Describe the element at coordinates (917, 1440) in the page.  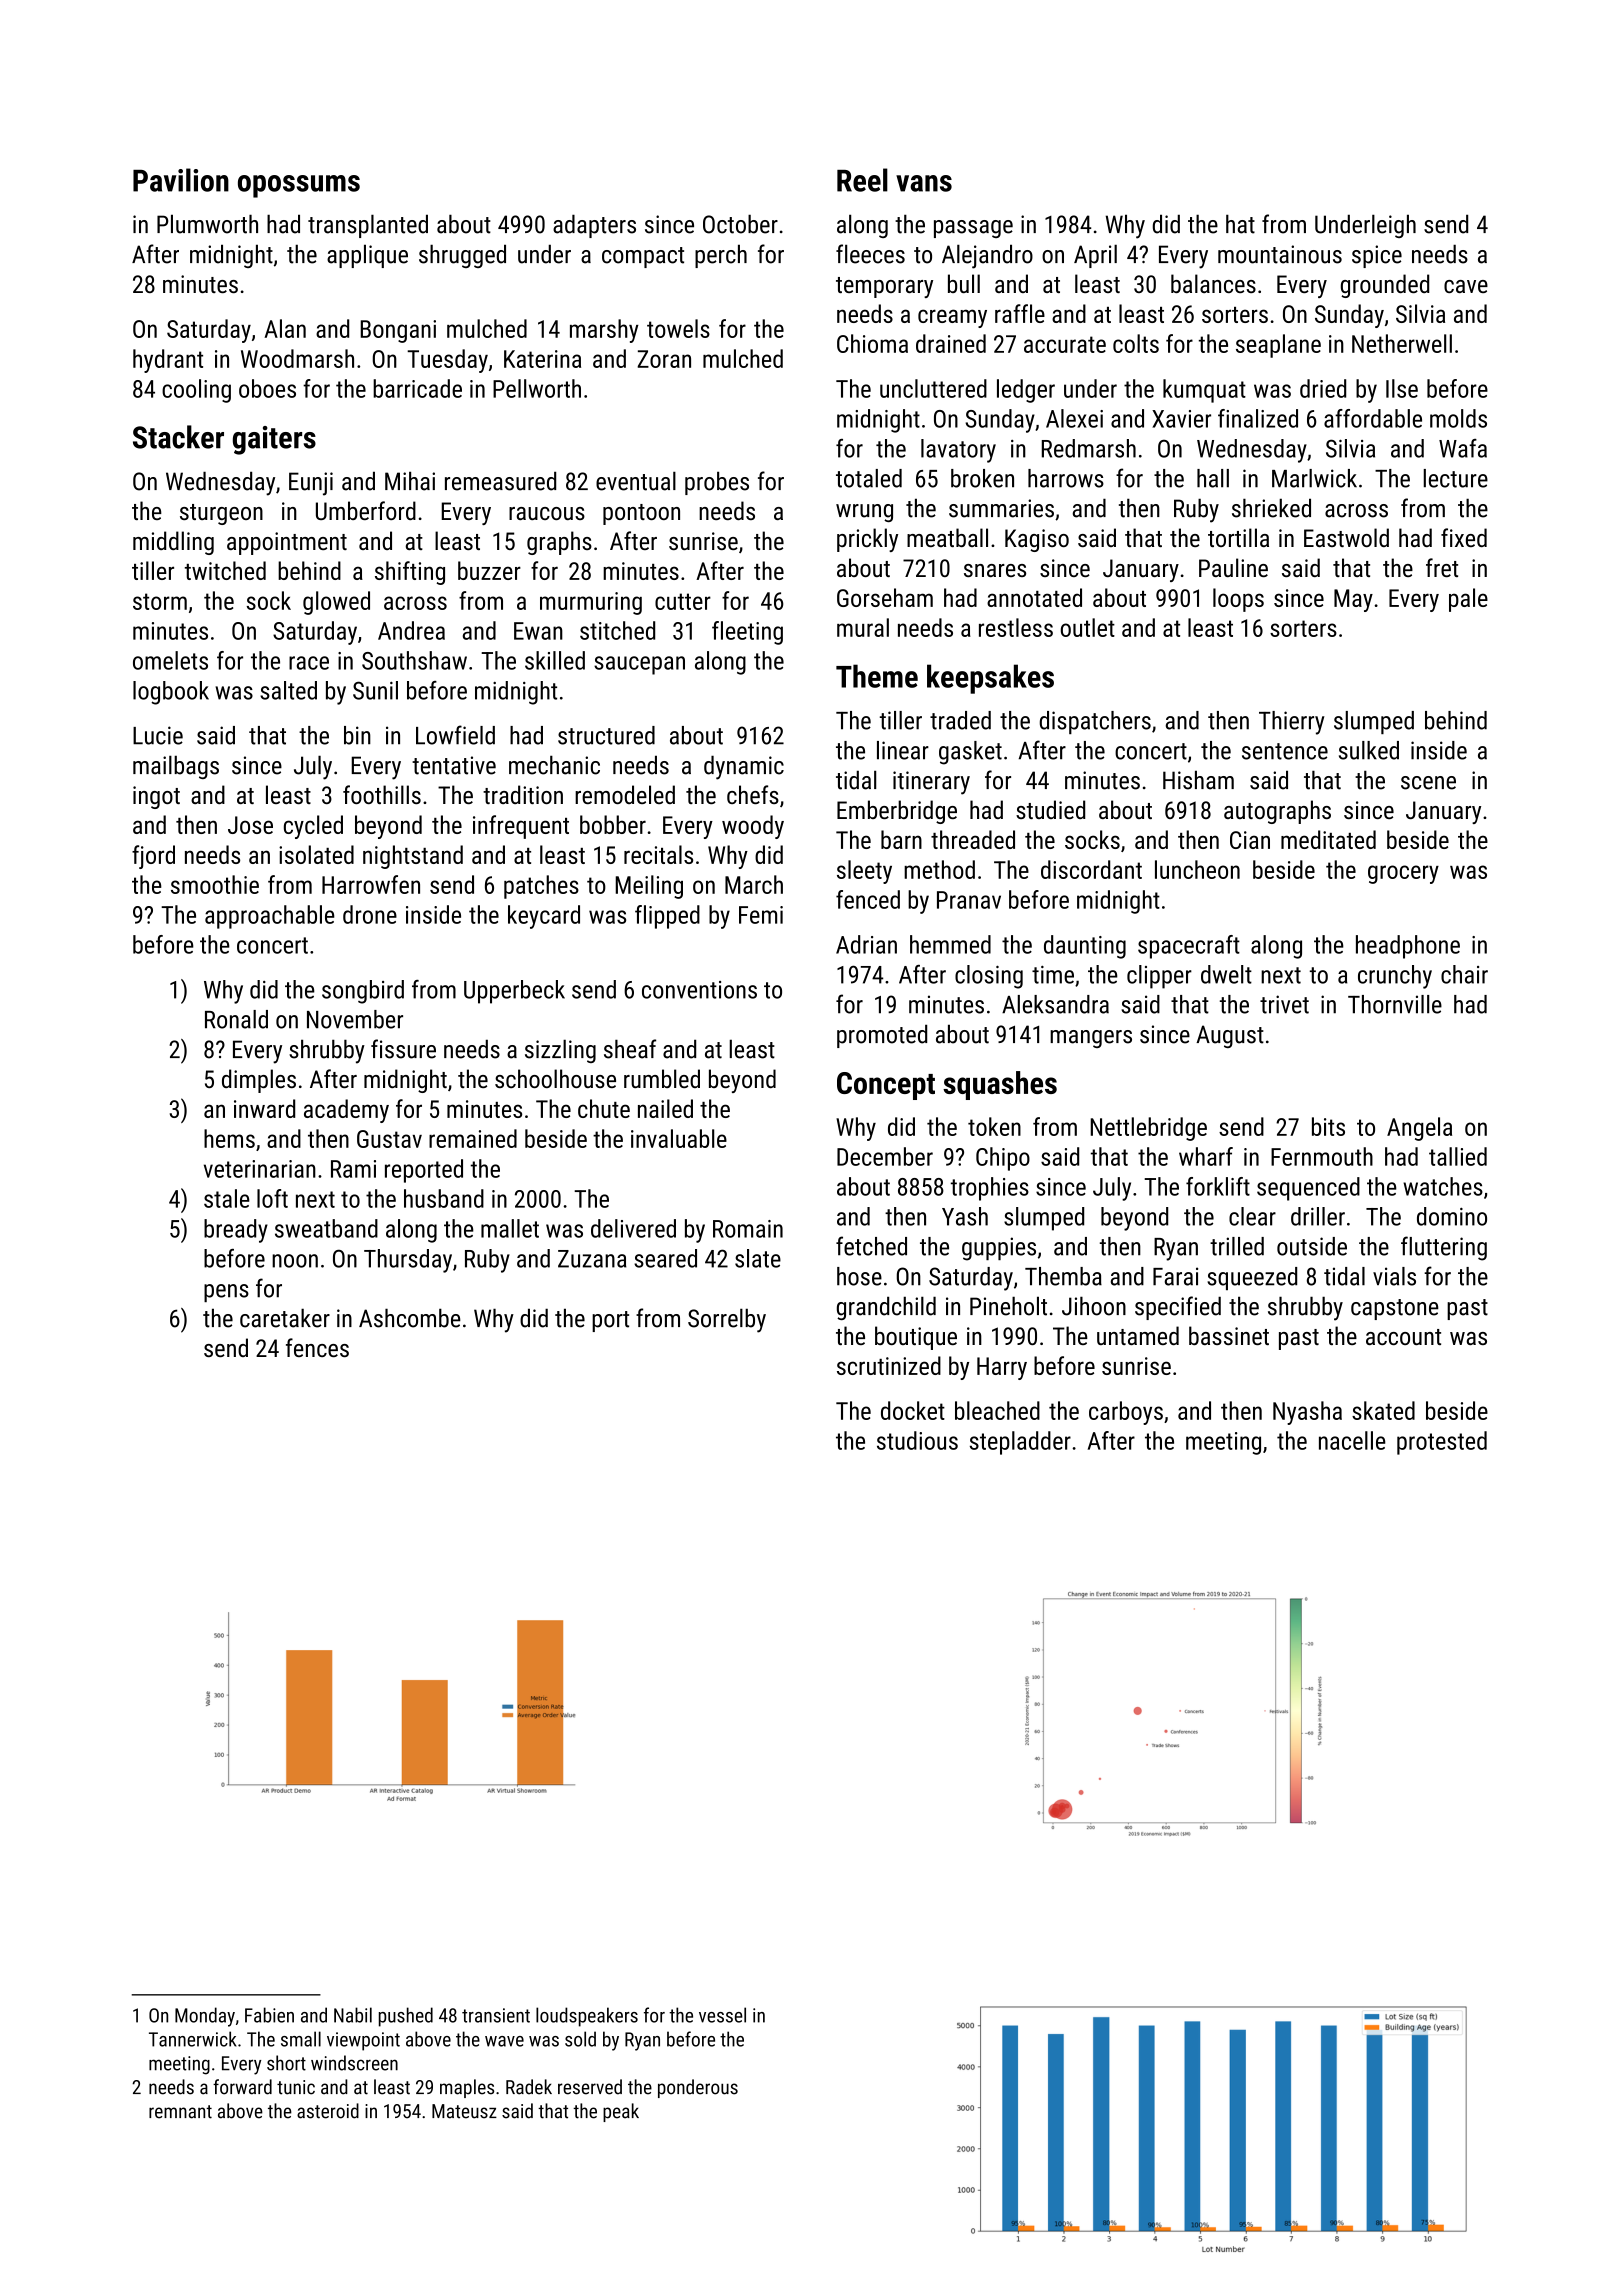
I see `studious` at that location.
